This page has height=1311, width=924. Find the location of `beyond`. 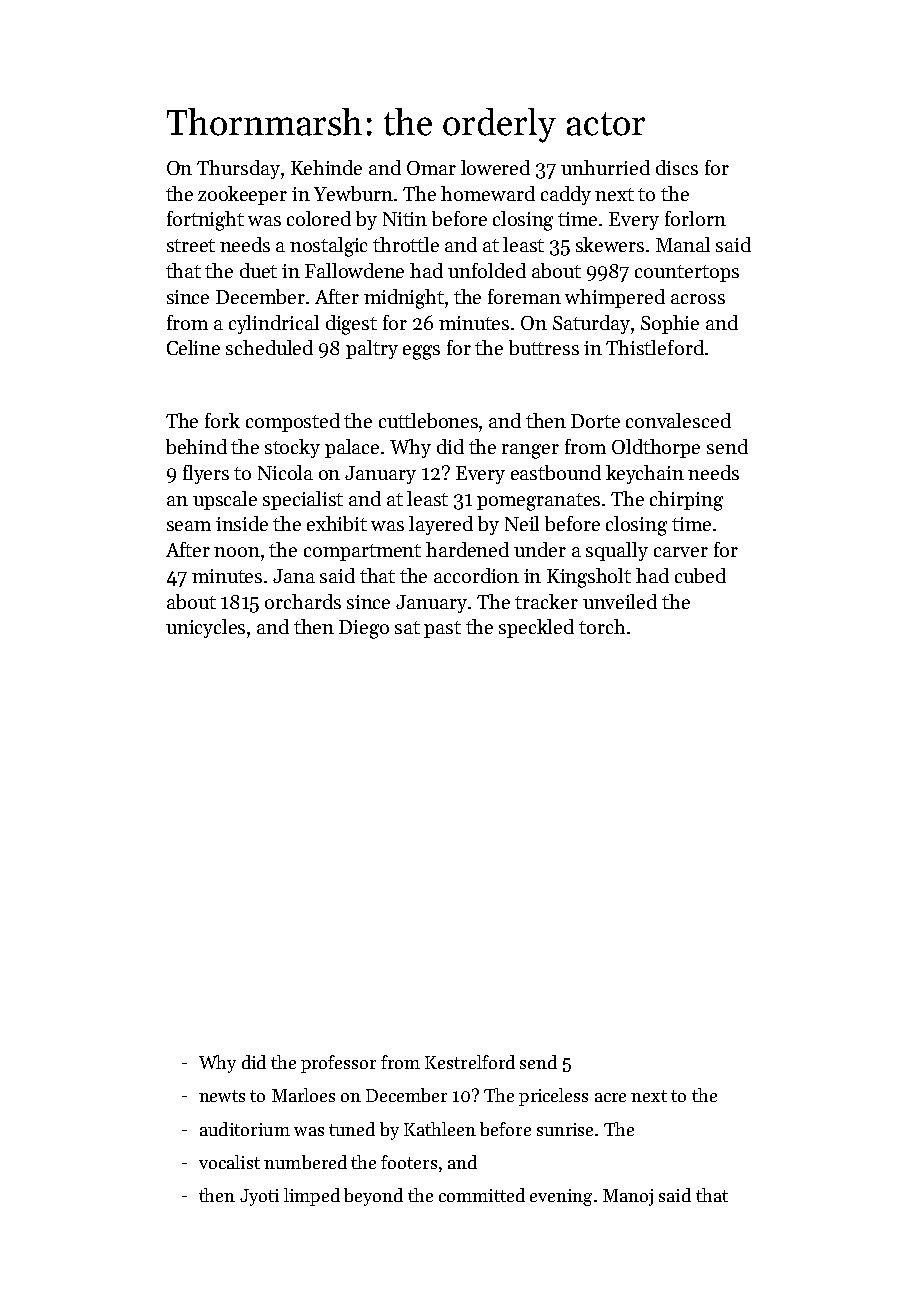

beyond is located at coordinates (373, 1197).
